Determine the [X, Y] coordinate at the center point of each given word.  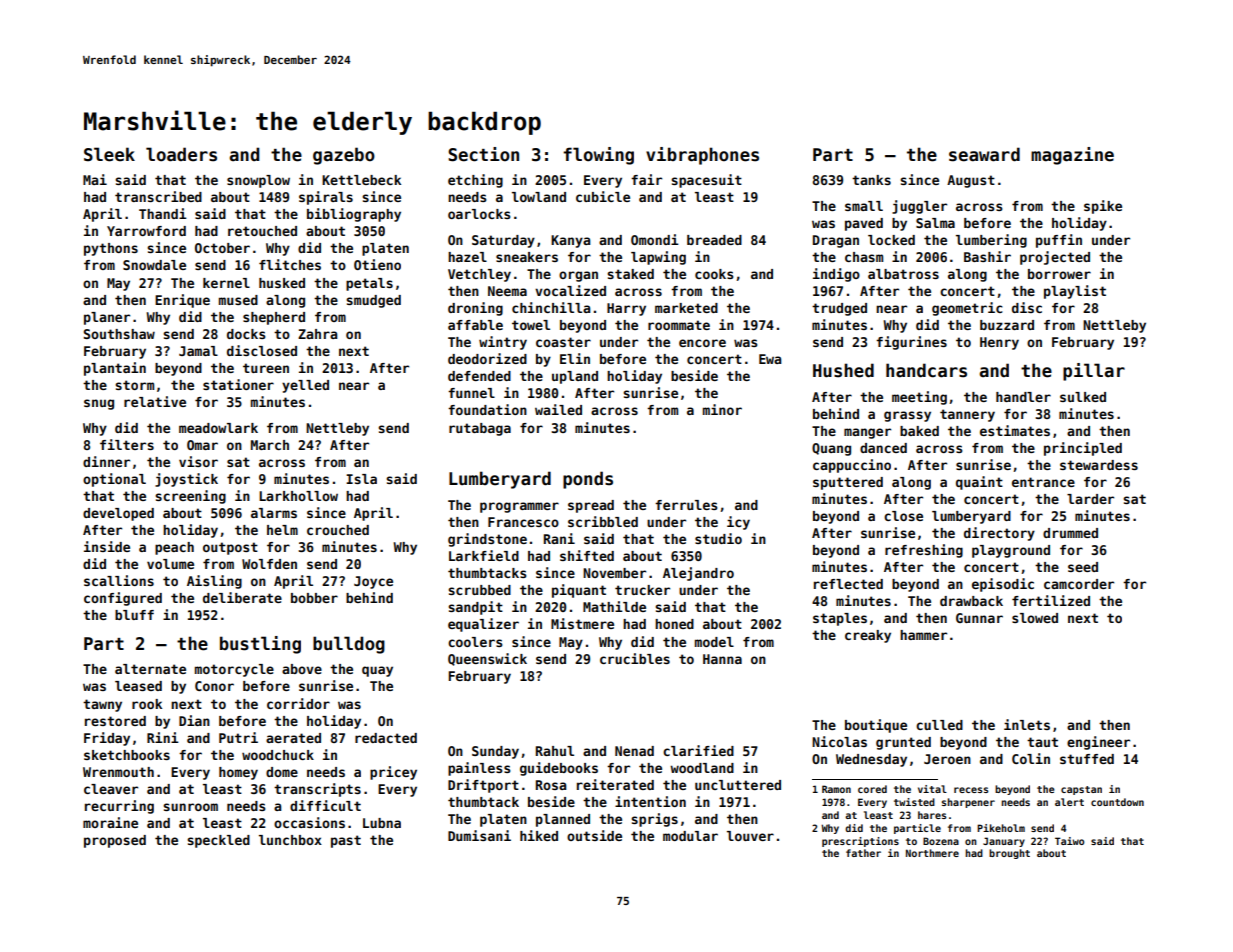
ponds [588, 480]
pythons [111, 249]
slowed [1035, 618]
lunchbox [290, 840]
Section [483, 154]
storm [134, 385]
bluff [134, 615]
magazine [1072, 156]
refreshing [924, 551]
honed [674, 624]
